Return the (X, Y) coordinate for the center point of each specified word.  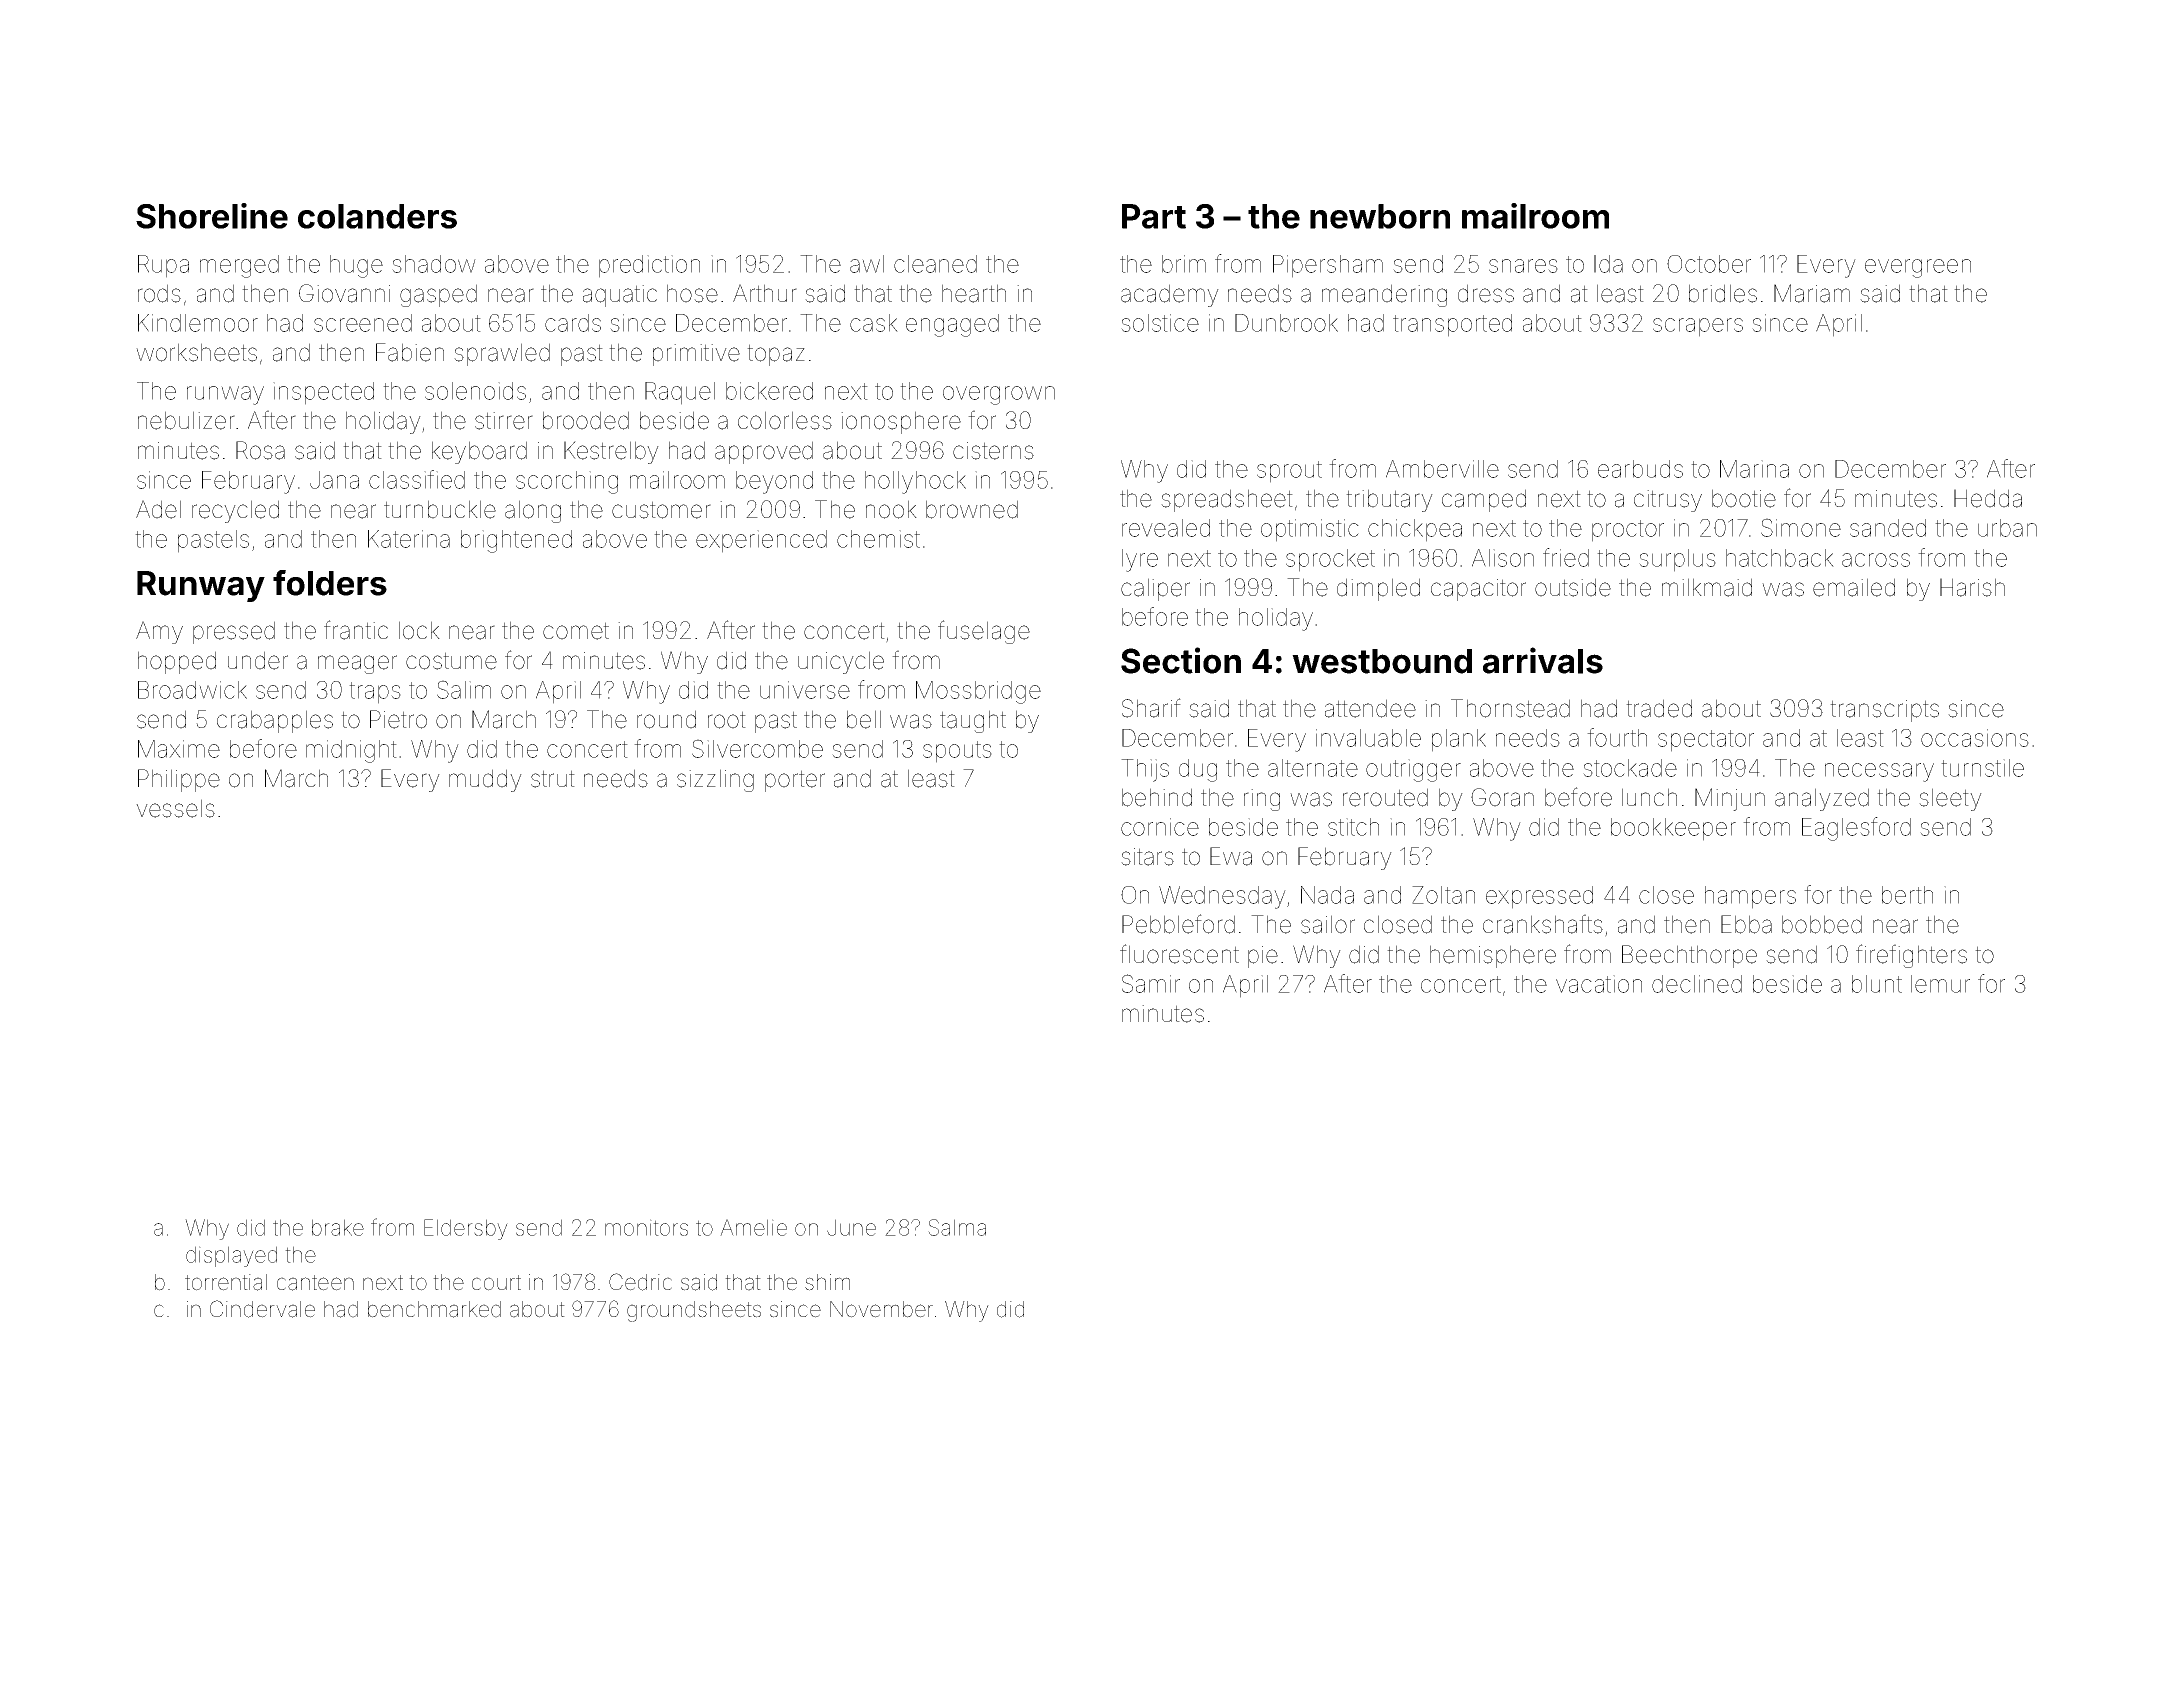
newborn (1380, 216)
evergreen (1918, 268)
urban (2007, 528)
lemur (1940, 984)
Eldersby (466, 1229)
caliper (1155, 589)
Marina (1754, 469)
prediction (649, 266)
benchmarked (434, 1309)
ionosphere (901, 422)
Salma (957, 1227)
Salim (464, 689)
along (533, 511)
